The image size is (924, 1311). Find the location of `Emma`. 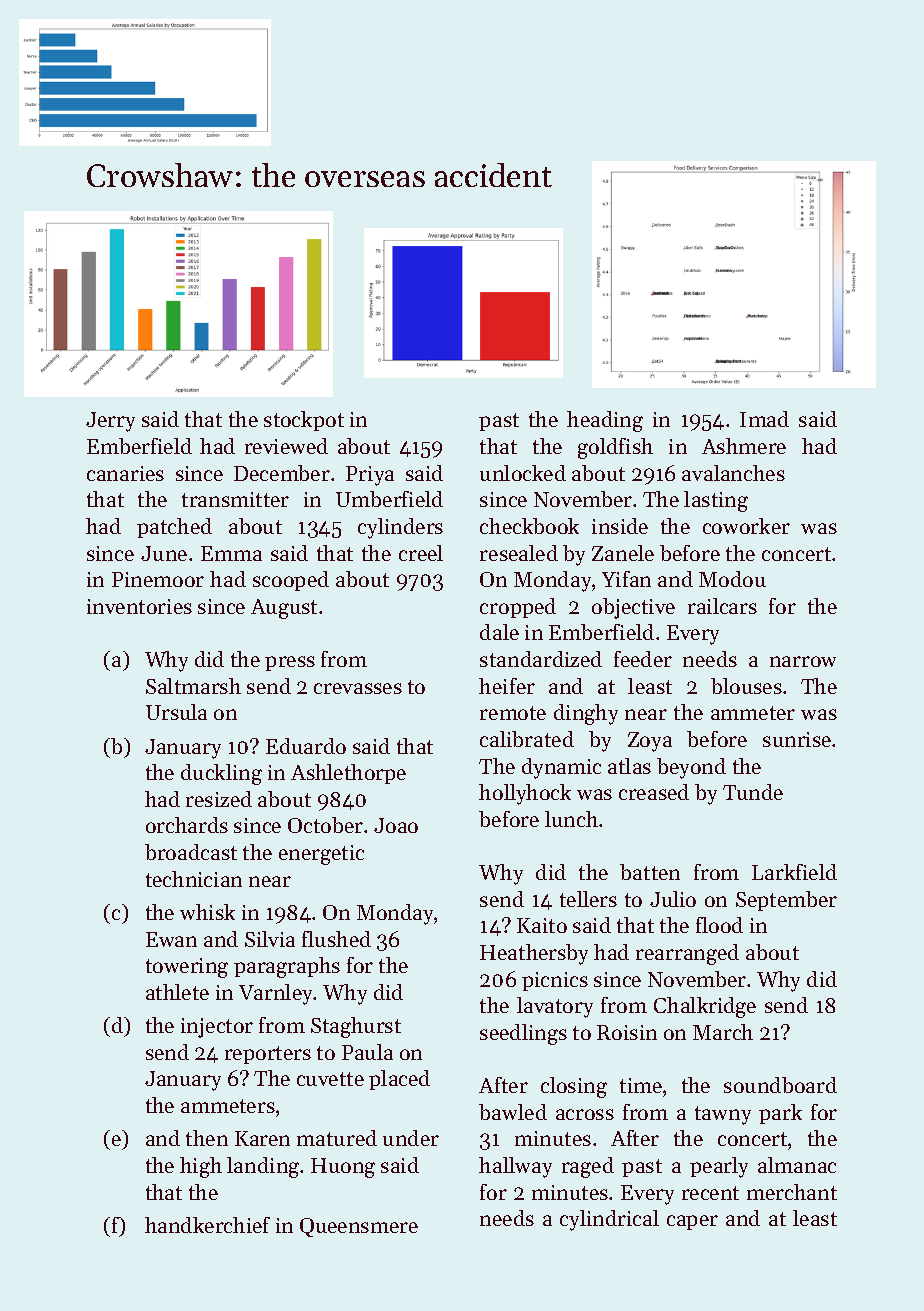

Emma is located at coordinates (231, 553).
